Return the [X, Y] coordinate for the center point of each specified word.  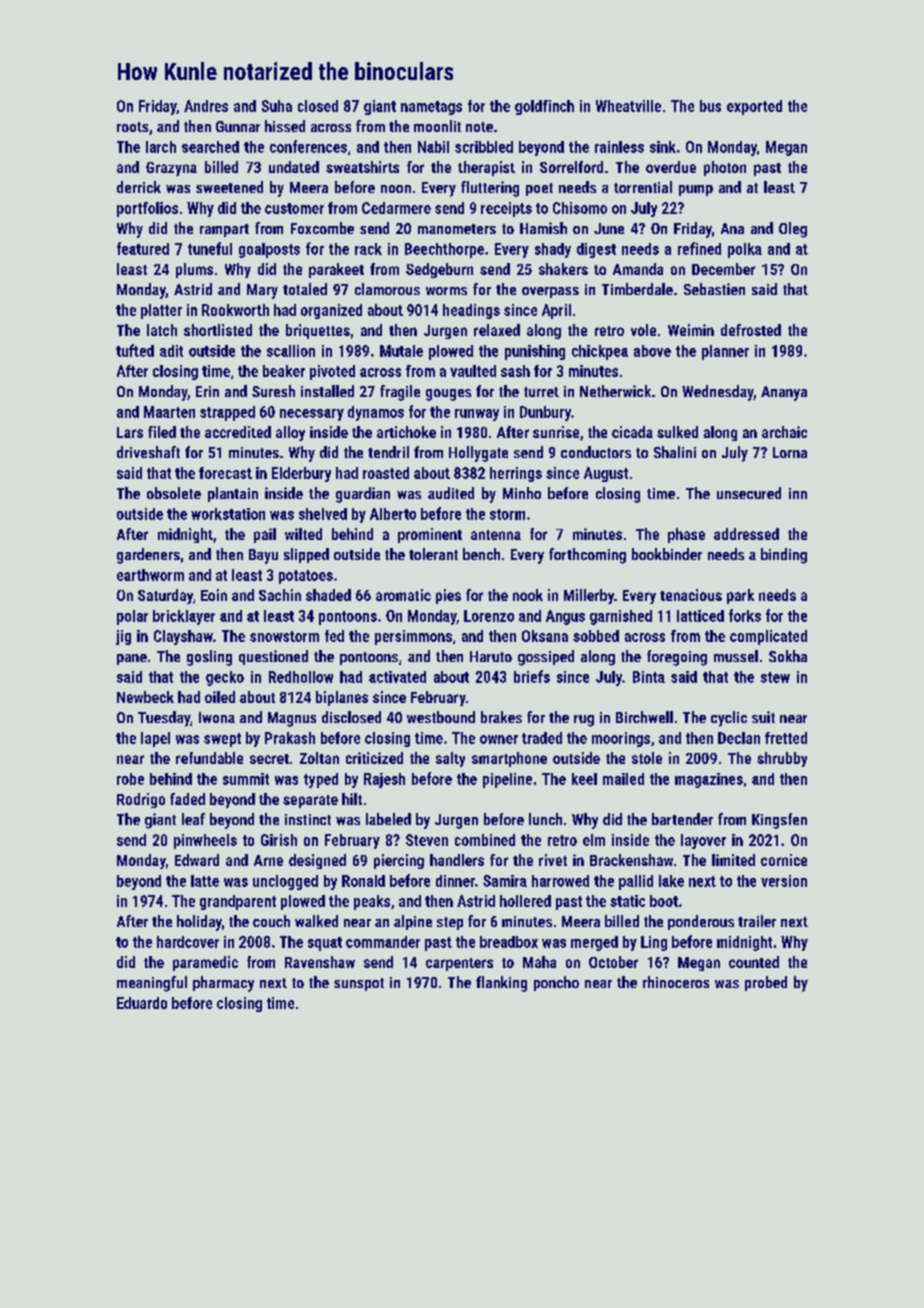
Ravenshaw [320, 962]
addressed [746, 534]
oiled [220, 697]
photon [725, 168]
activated [397, 677]
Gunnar [238, 126]
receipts [506, 209]
